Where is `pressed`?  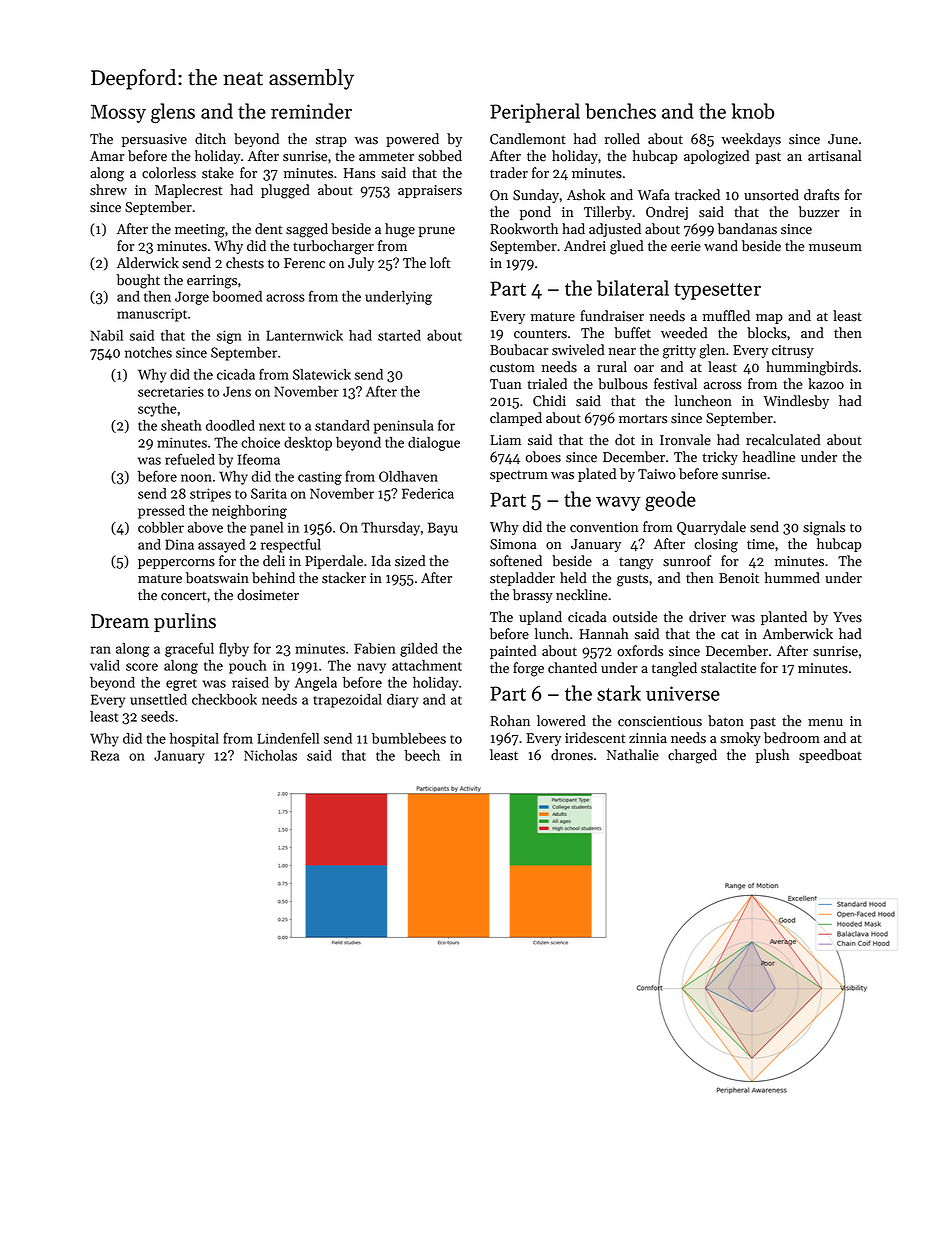
pressed is located at coordinates (161, 512).
